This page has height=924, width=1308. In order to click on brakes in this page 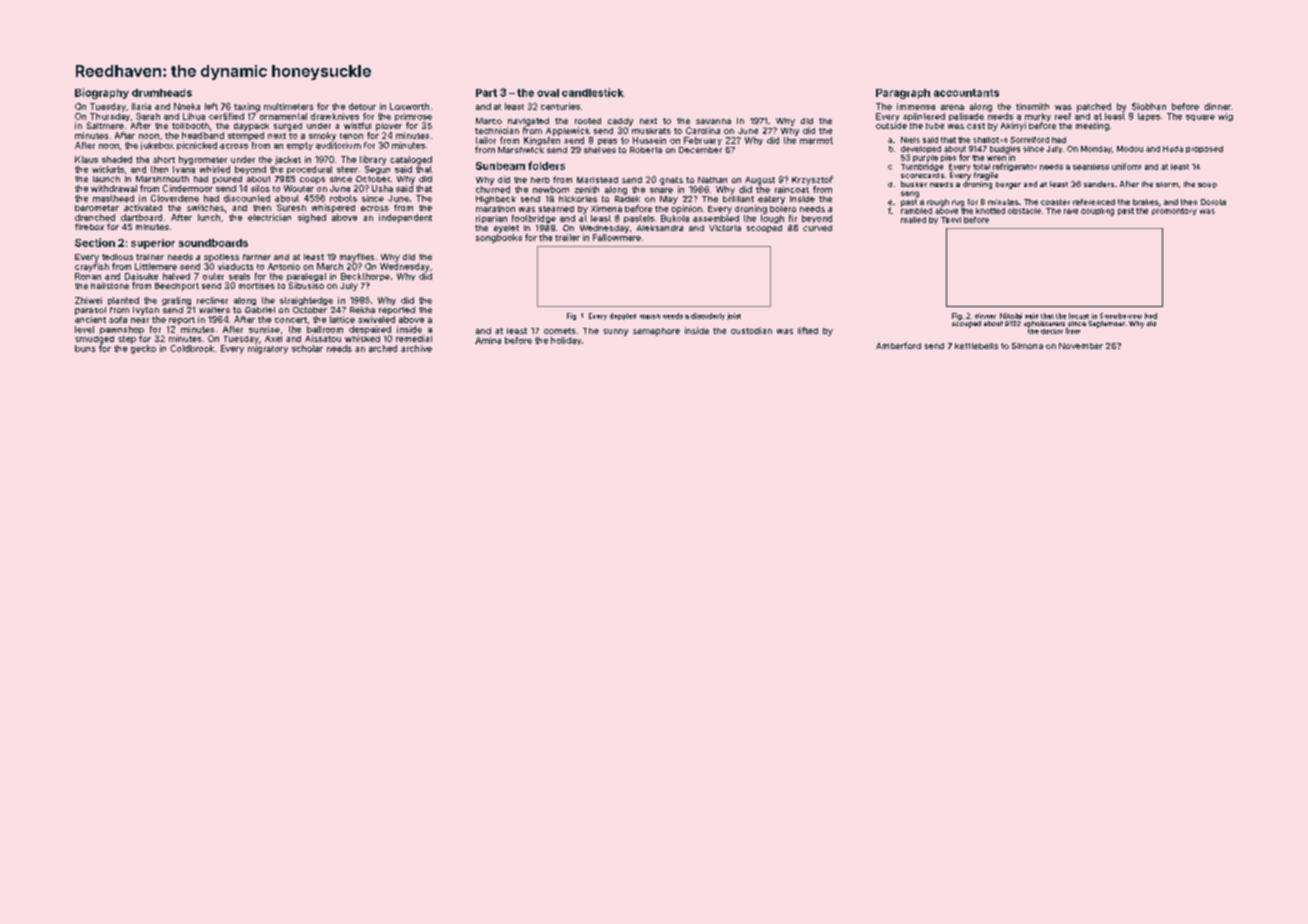, I will do `click(1146, 202)`.
